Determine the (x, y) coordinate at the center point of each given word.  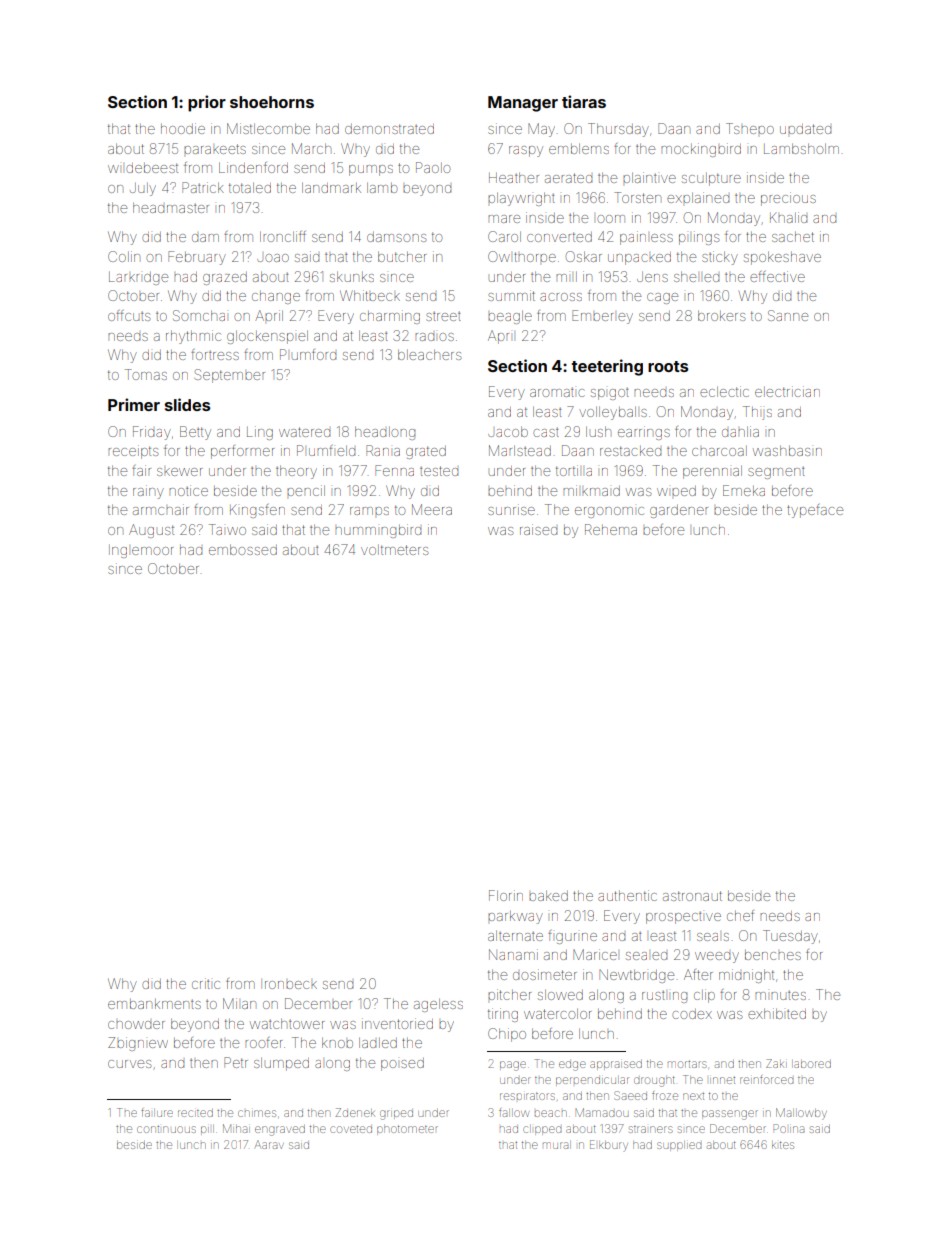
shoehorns (272, 102)
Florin (506, 895)
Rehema (611, 529)
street (443, 316)
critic (206, 983)
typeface (815, 511)
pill (207, 1129)
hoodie (183, 128)
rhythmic (193, 337)
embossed (243, 549)
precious (788, 199)
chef (740, 915)
